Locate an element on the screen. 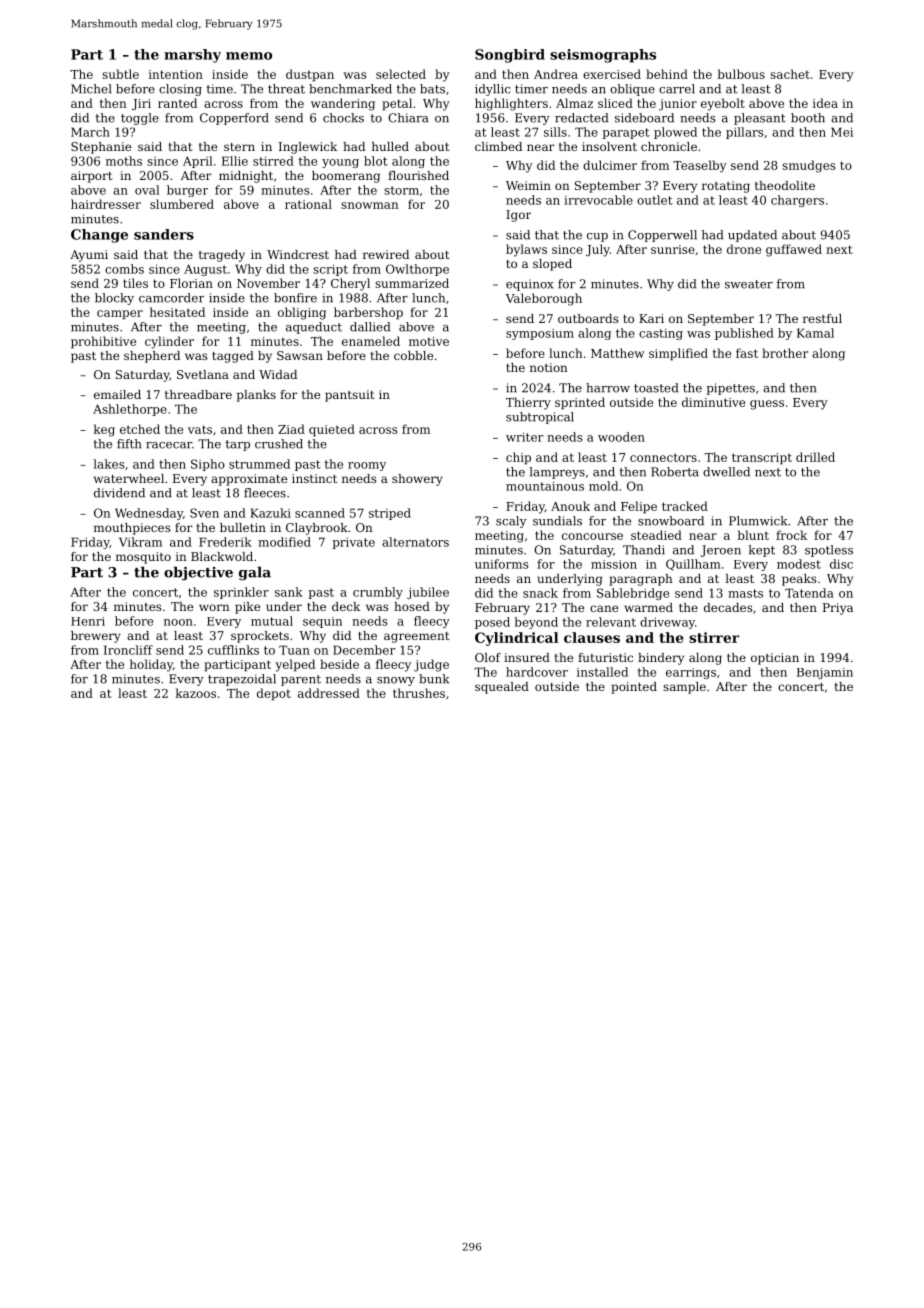  Priya is located at coordinates (838, 609).
